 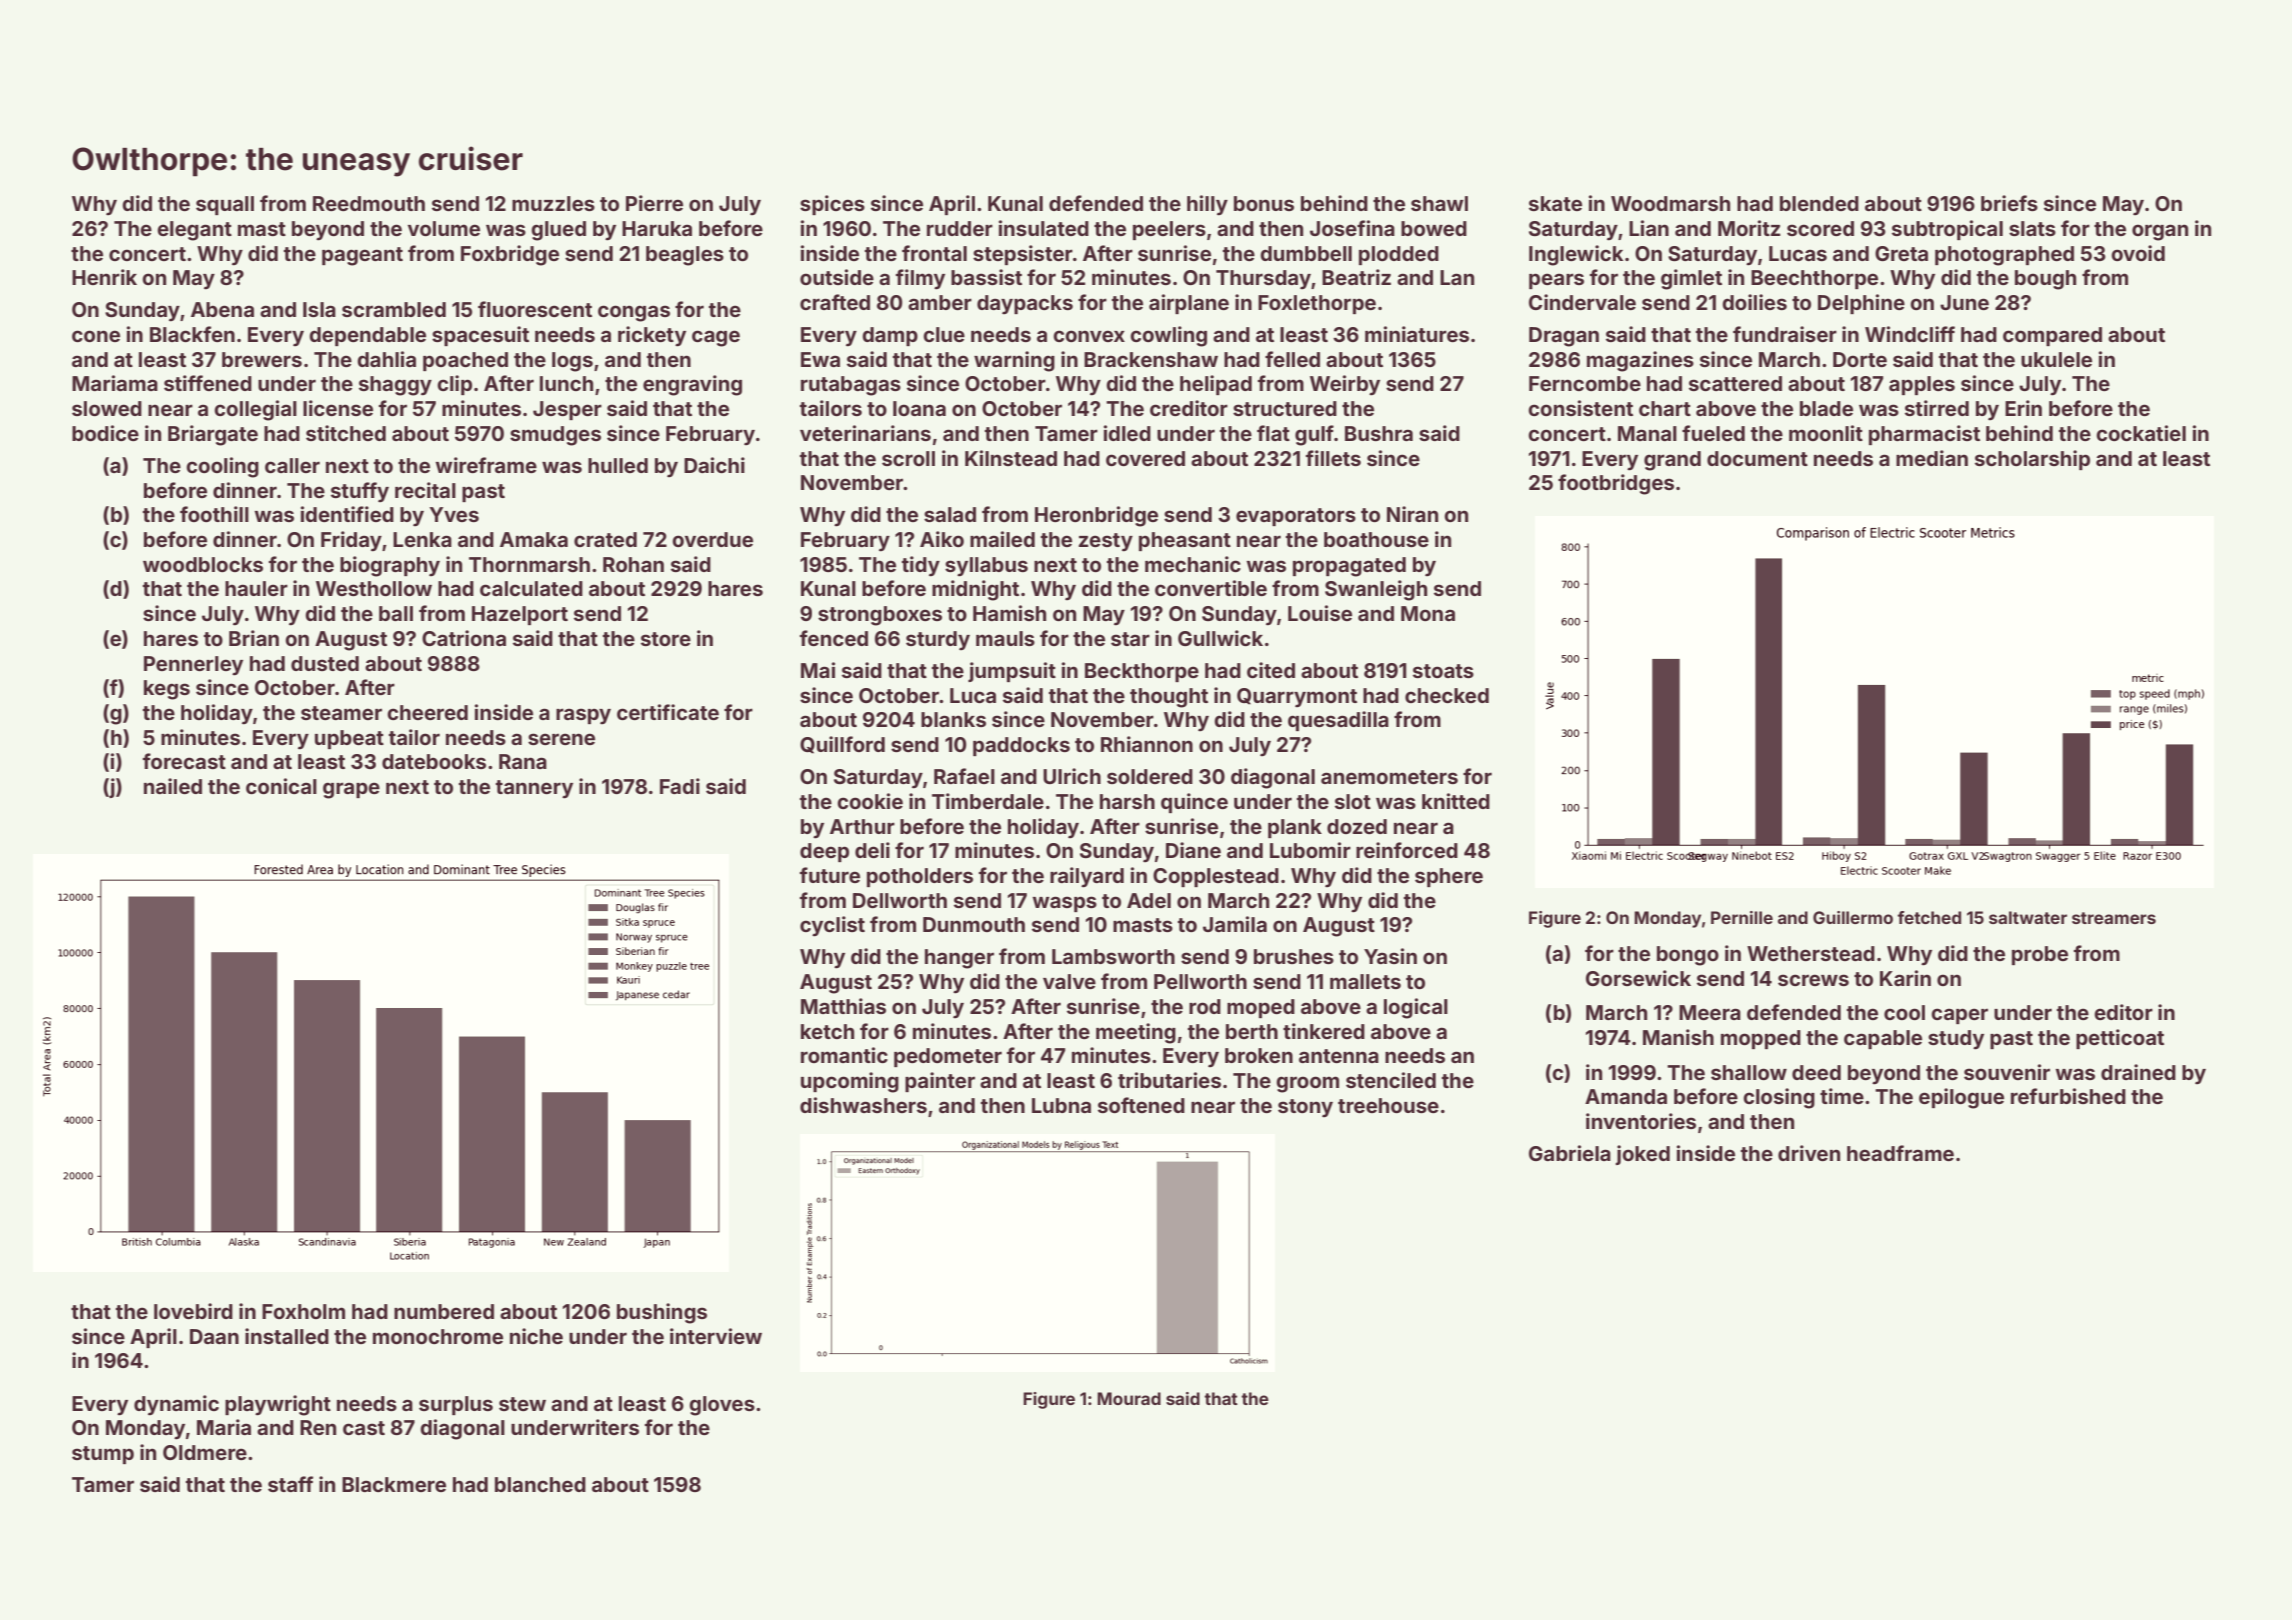 What do you see at coordinates (214, 1336) in the document?
I see `Daan` at bounding box center [214, 1336].
